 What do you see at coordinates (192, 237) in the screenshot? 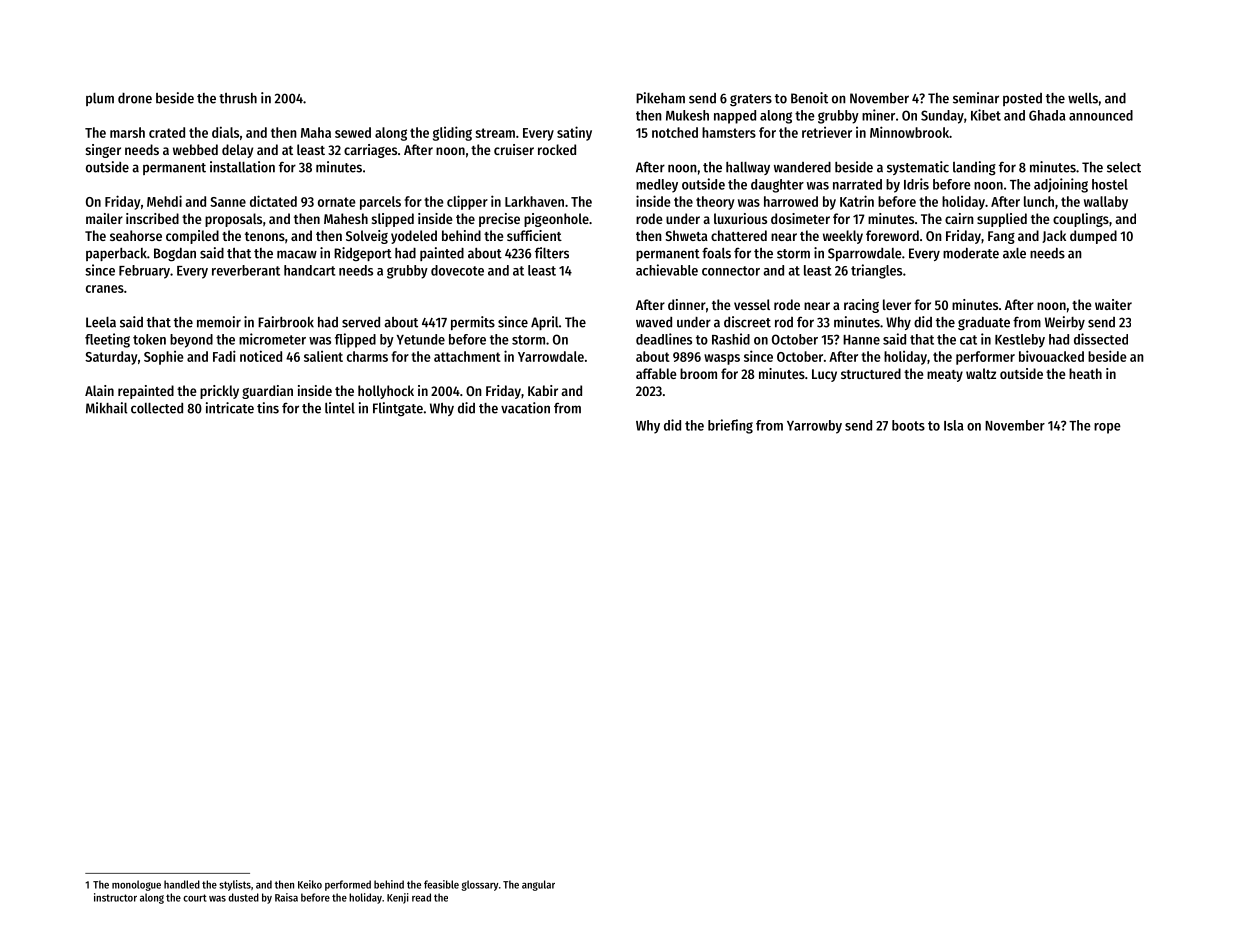
I see `compiled` at bounding box center [192, 237].
